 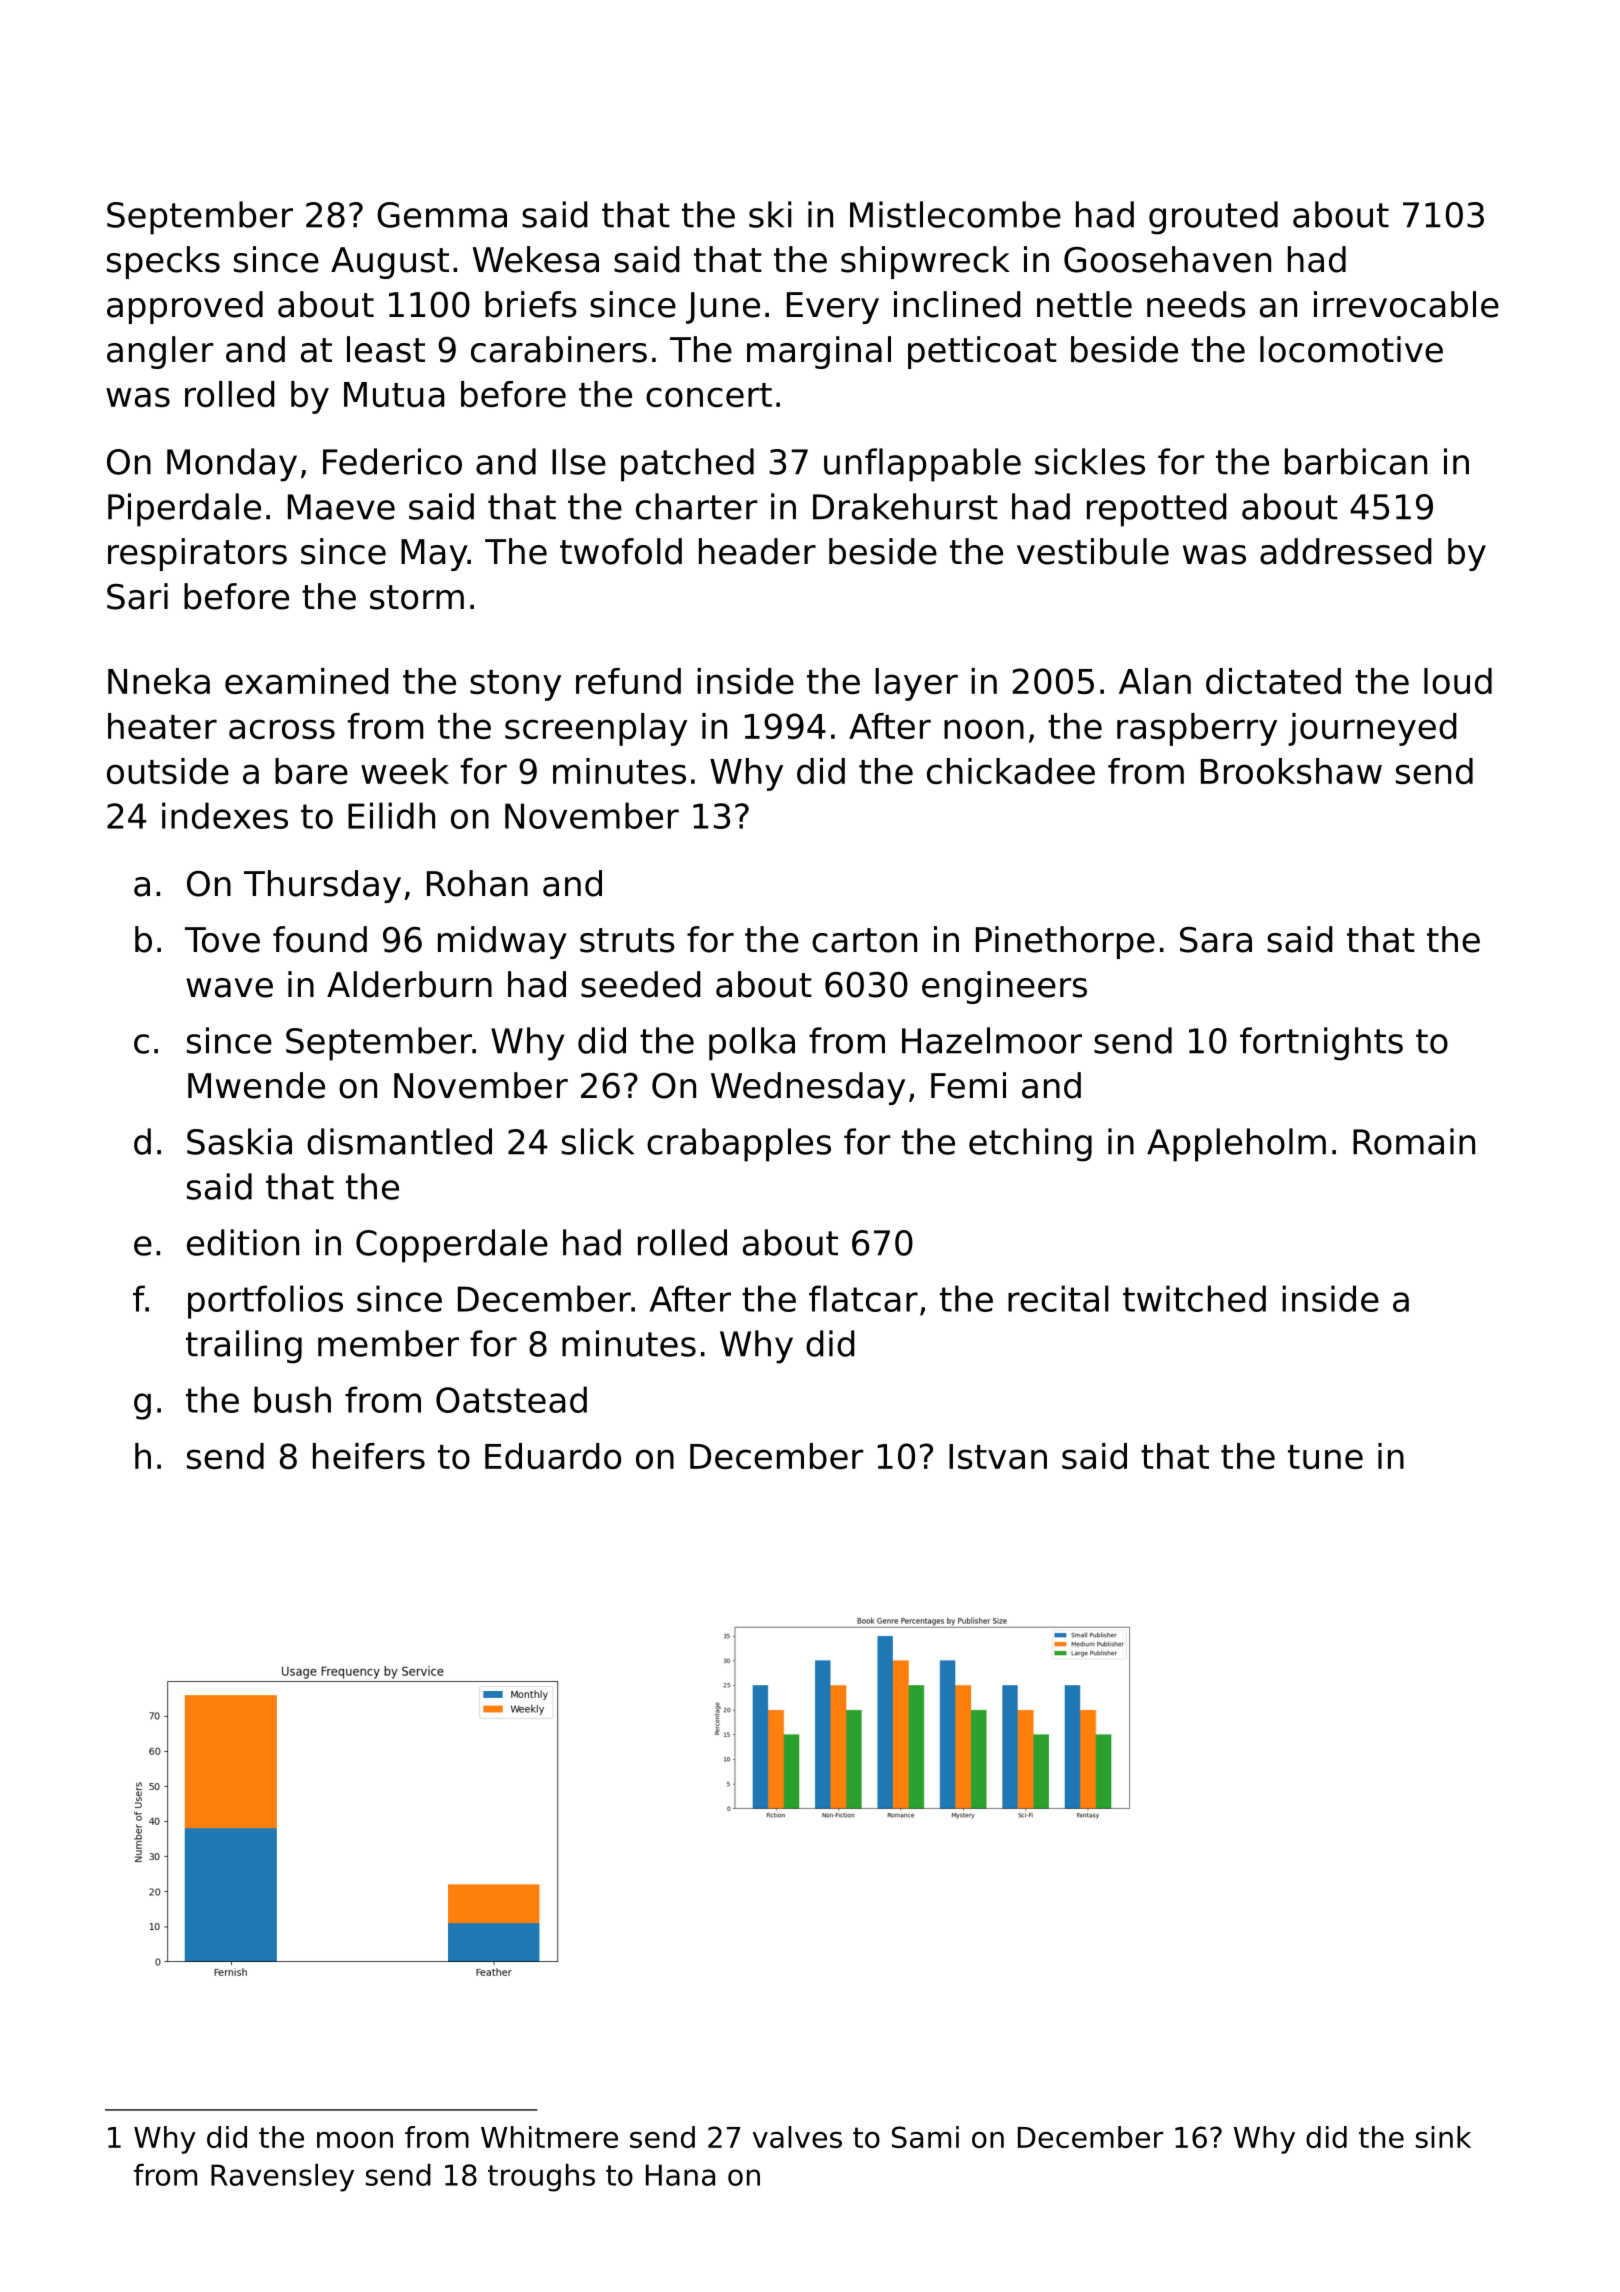 What do you see at coordinates (641, 984) in the screenshot?
I see `seeded` at bounding box center [641, 984].
